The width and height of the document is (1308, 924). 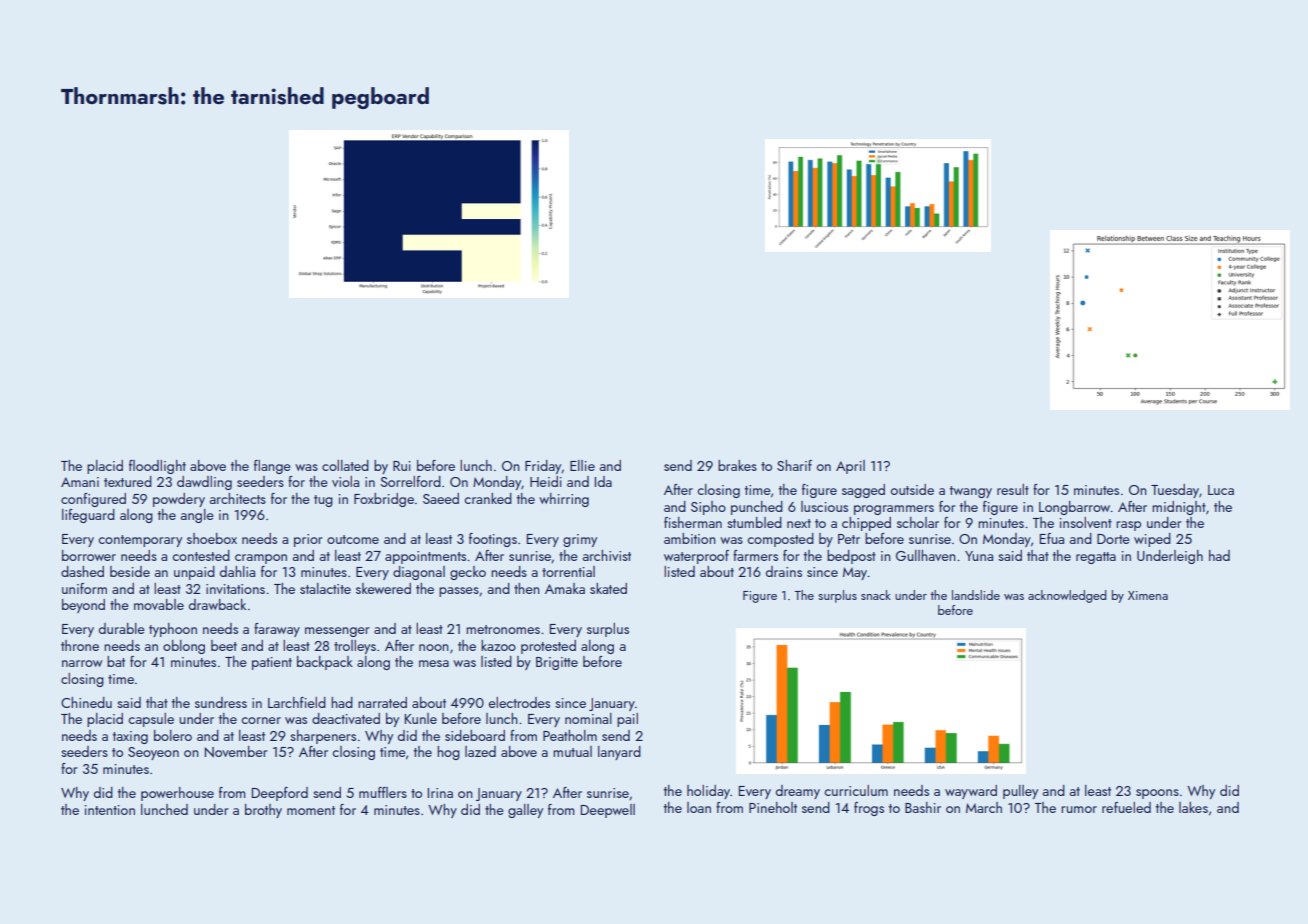 I want to click on whirring, so click(x=564, y=500).
